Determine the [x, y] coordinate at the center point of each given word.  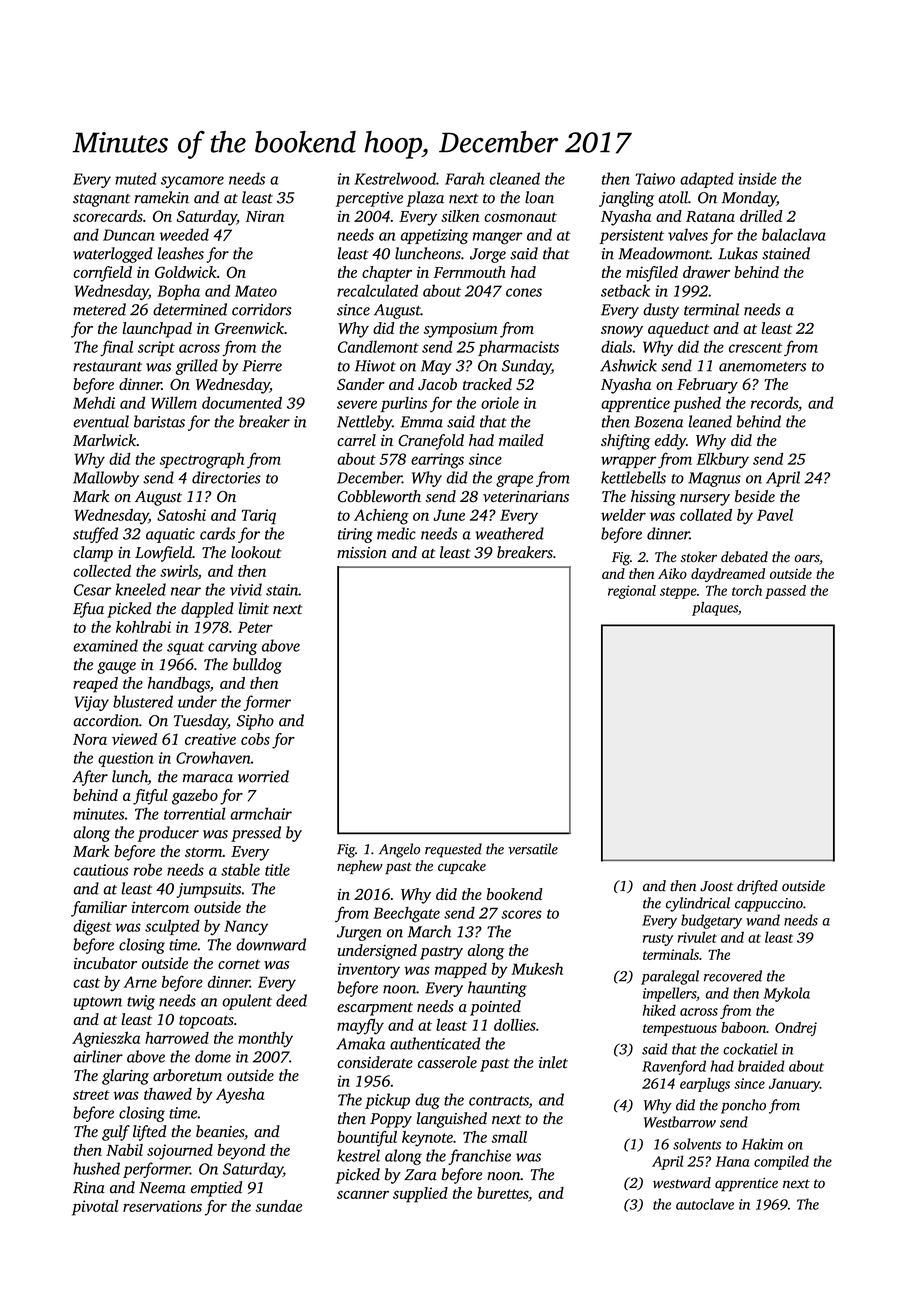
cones [524, 292]
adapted [707, 180]
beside [755, 496]
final [116, 348]
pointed [495, 1008]
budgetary [711, 921]
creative [210, 739]
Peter [255, 627]
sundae [278, 1206]
